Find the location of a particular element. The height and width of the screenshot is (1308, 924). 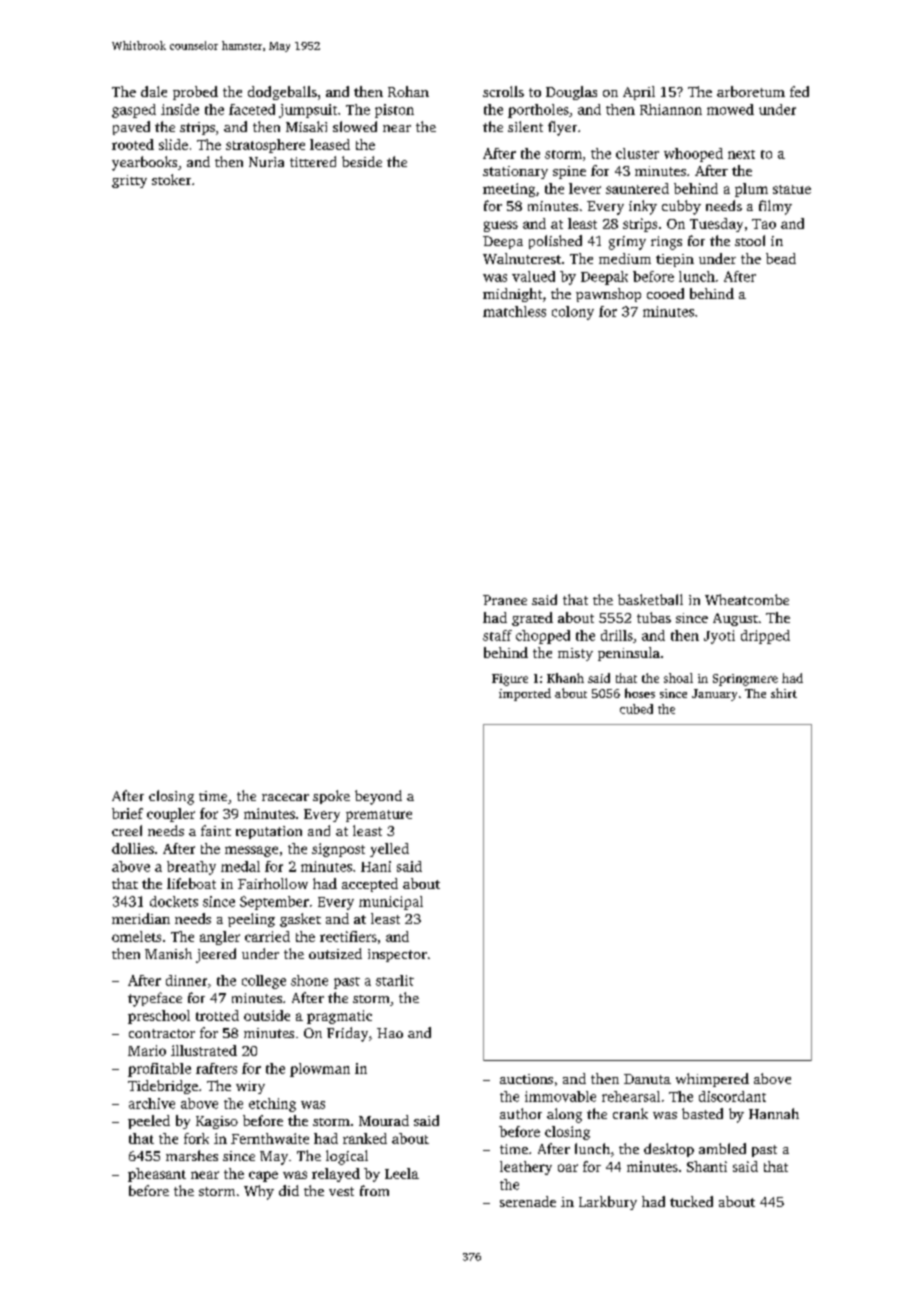

peeled is located at coordinates (149, 1122).
